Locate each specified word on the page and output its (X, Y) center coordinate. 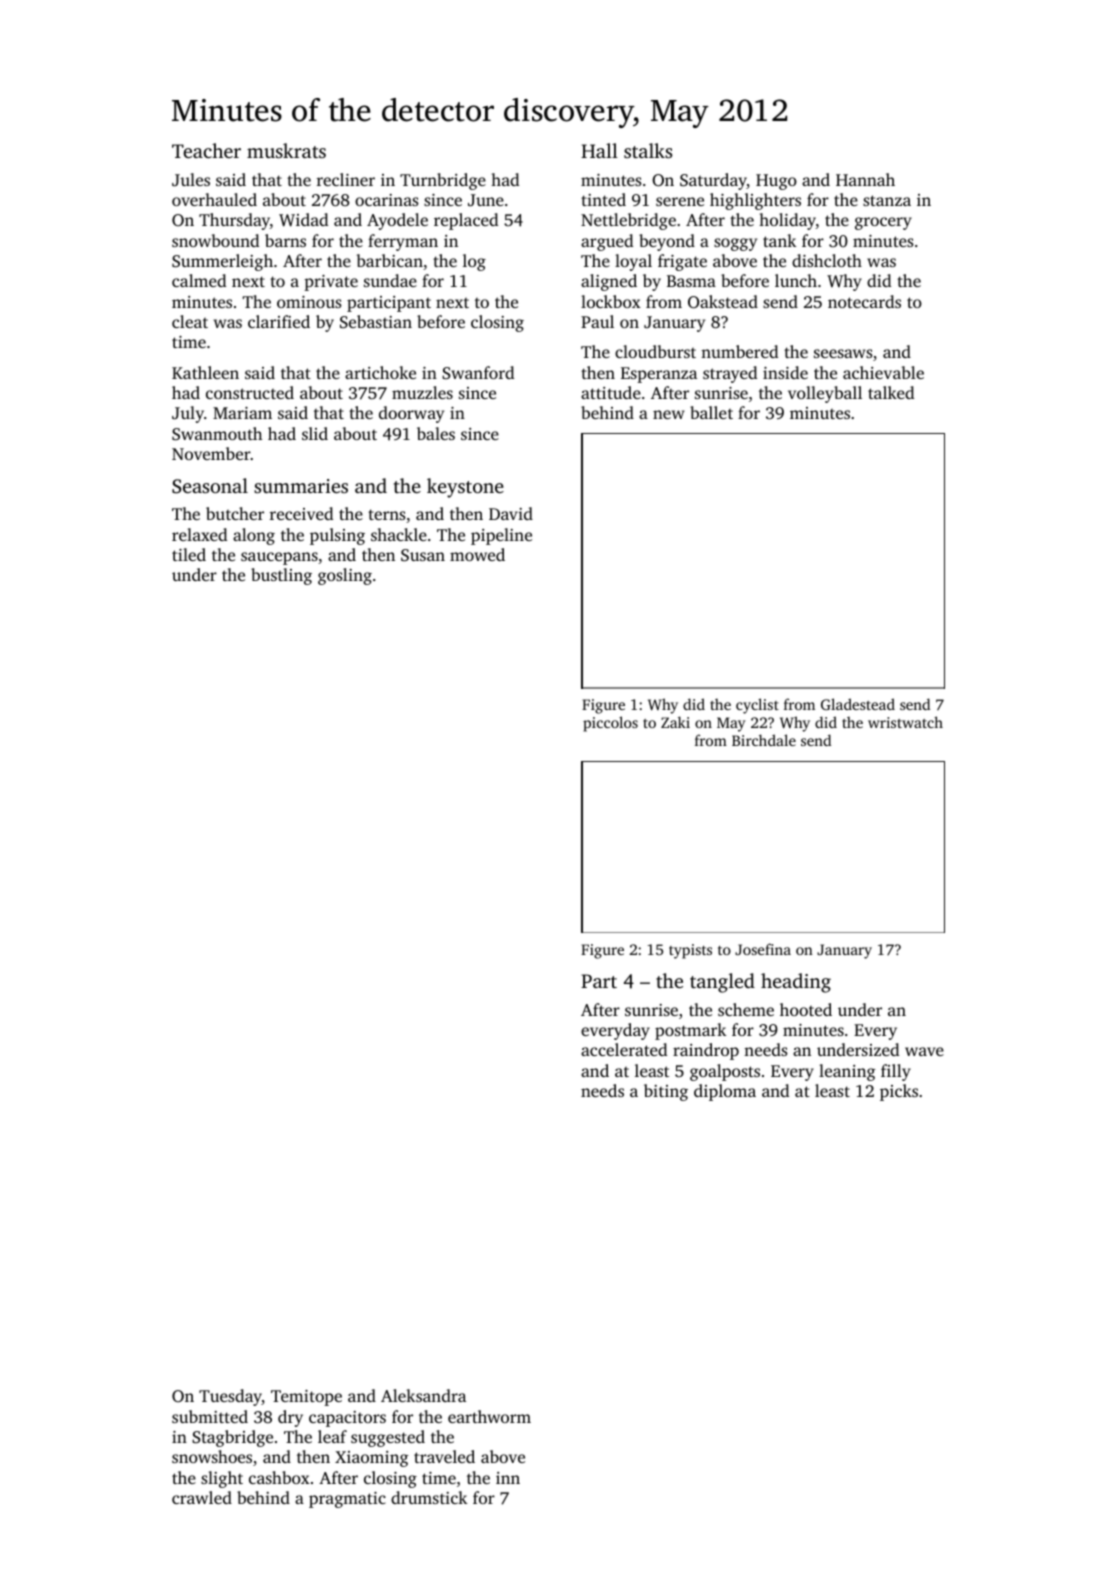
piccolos (610, 724)
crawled (202, 1497)
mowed (477, 554)
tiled (189, 554)
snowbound (215, 240)
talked (891, 392)
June (486, 200)
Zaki (675, 722)
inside (785, 372)
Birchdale (764, 740)
